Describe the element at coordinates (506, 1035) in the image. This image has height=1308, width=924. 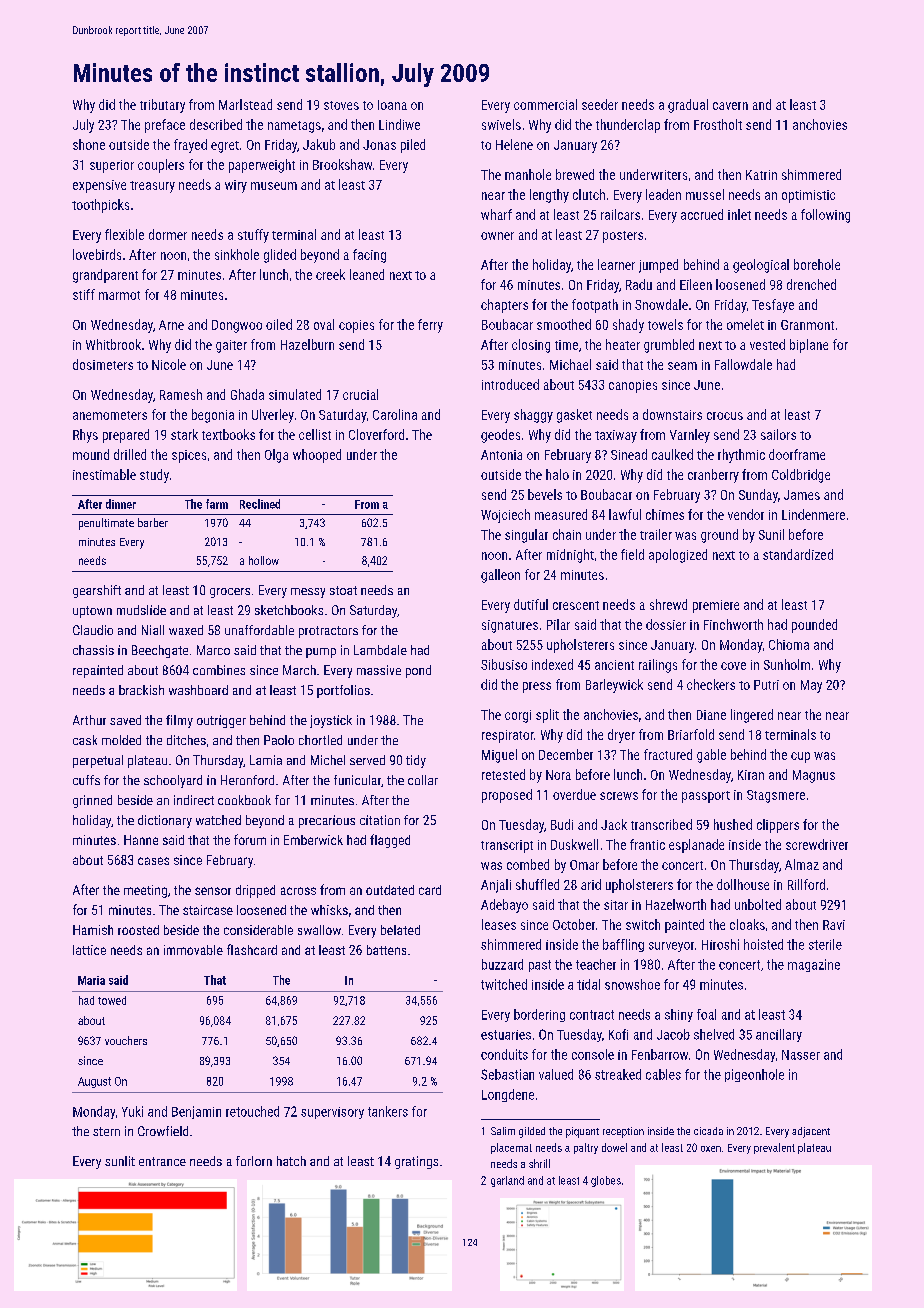
I see `estuaries` at that location.
